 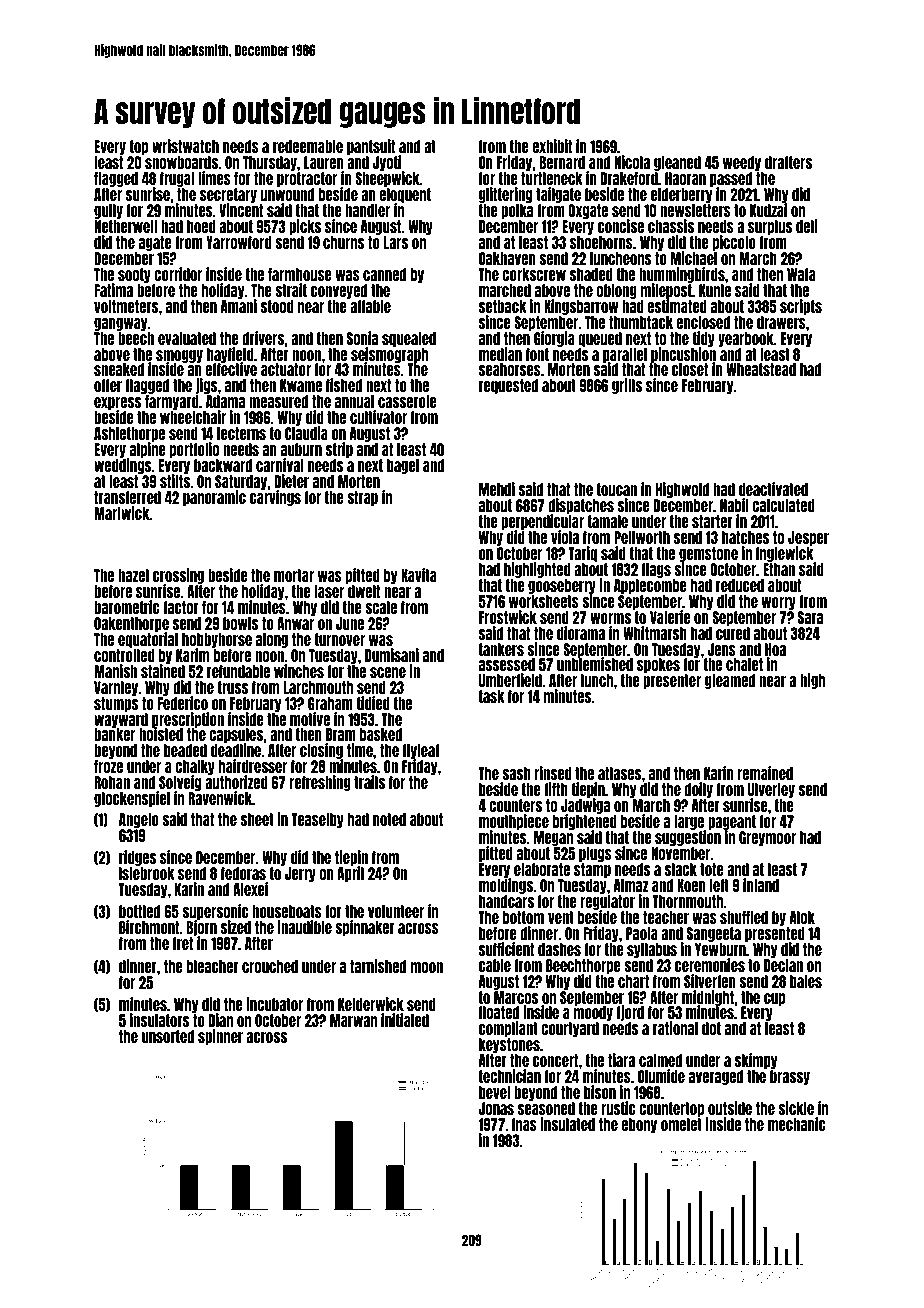 I want to click on unsorted, so click(x=168, y=1036).
